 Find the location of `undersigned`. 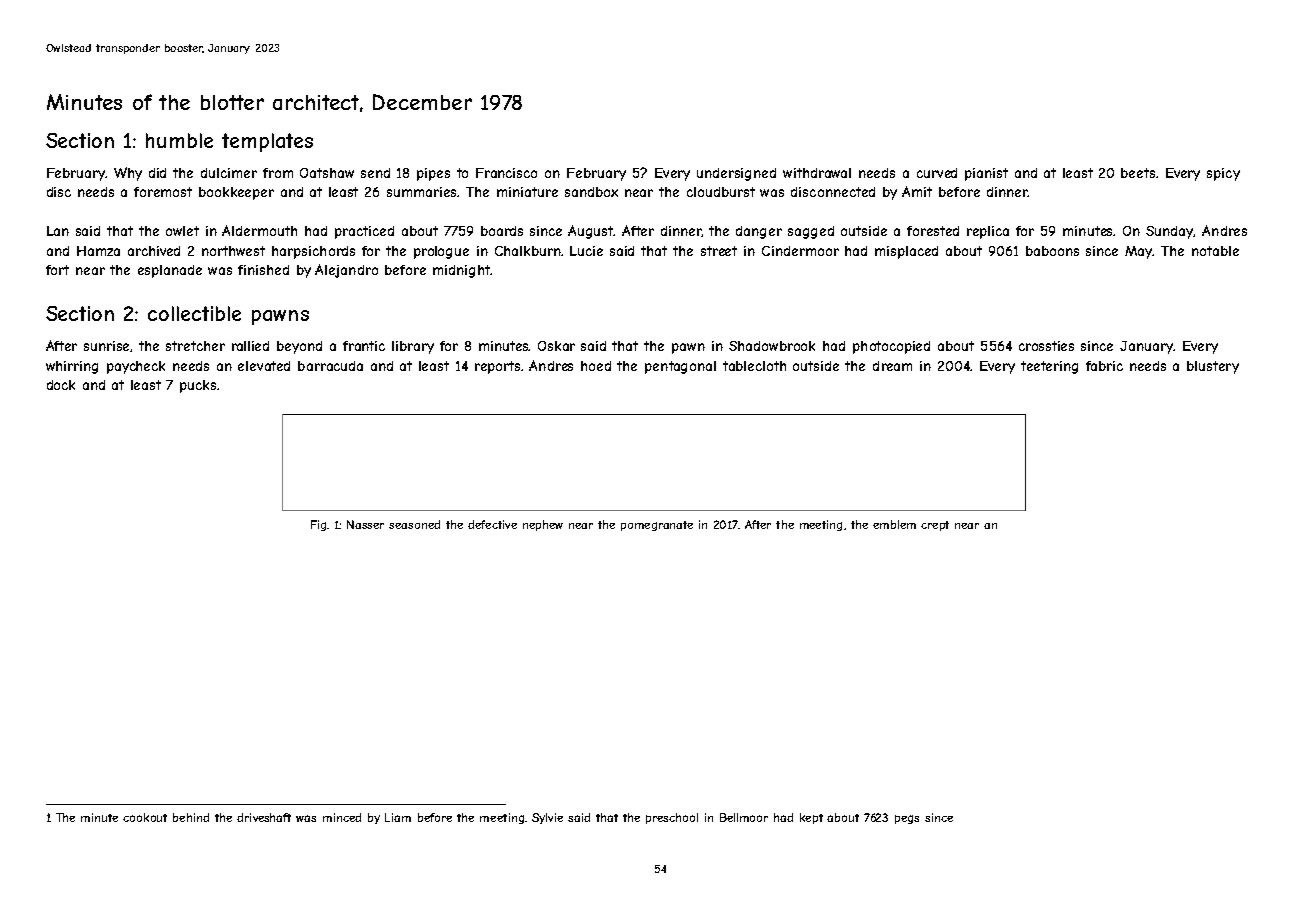

undersigned is located at coordinates (736, 174).
